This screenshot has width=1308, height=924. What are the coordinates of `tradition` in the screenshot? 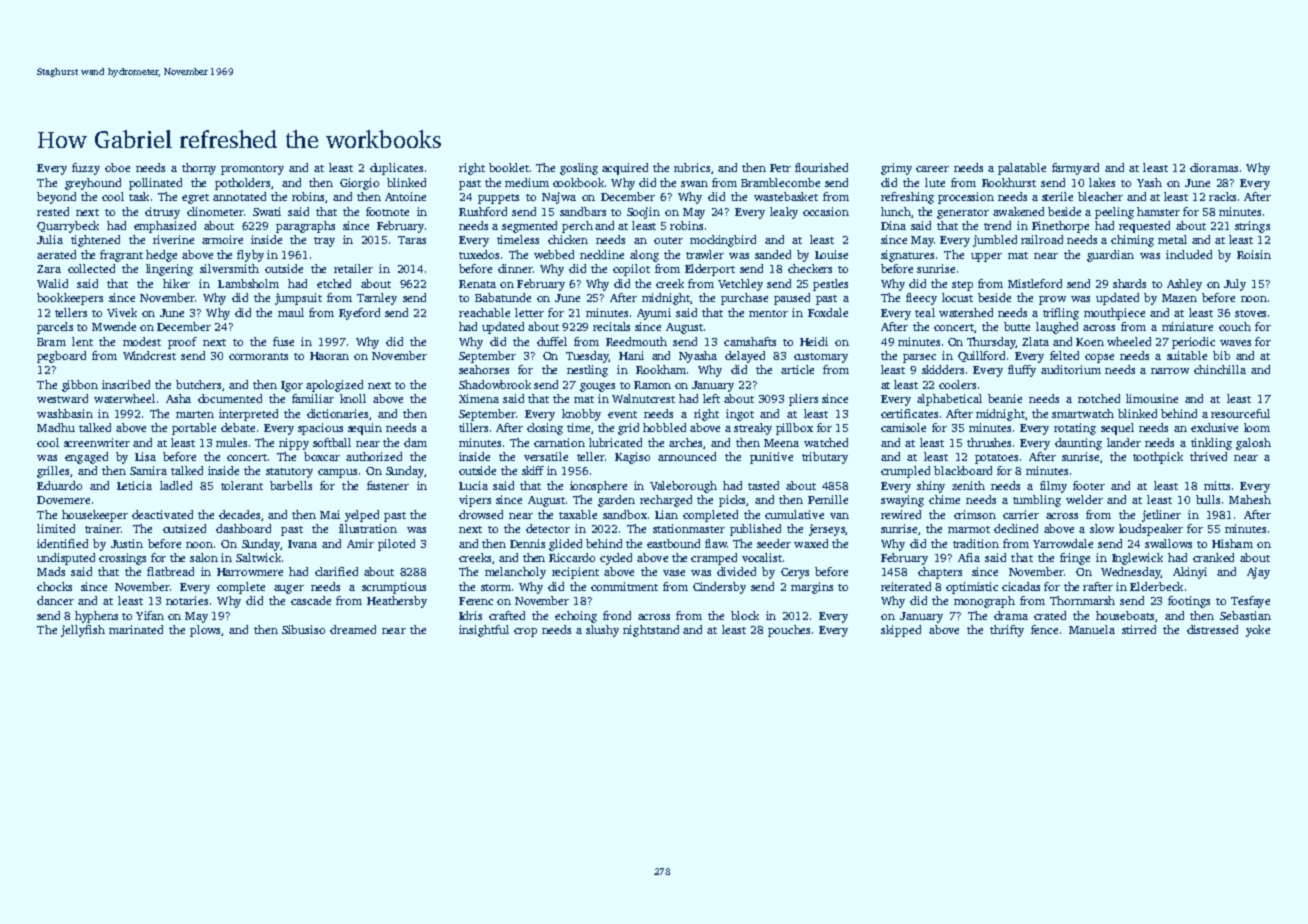 It's located at (976, 543).
